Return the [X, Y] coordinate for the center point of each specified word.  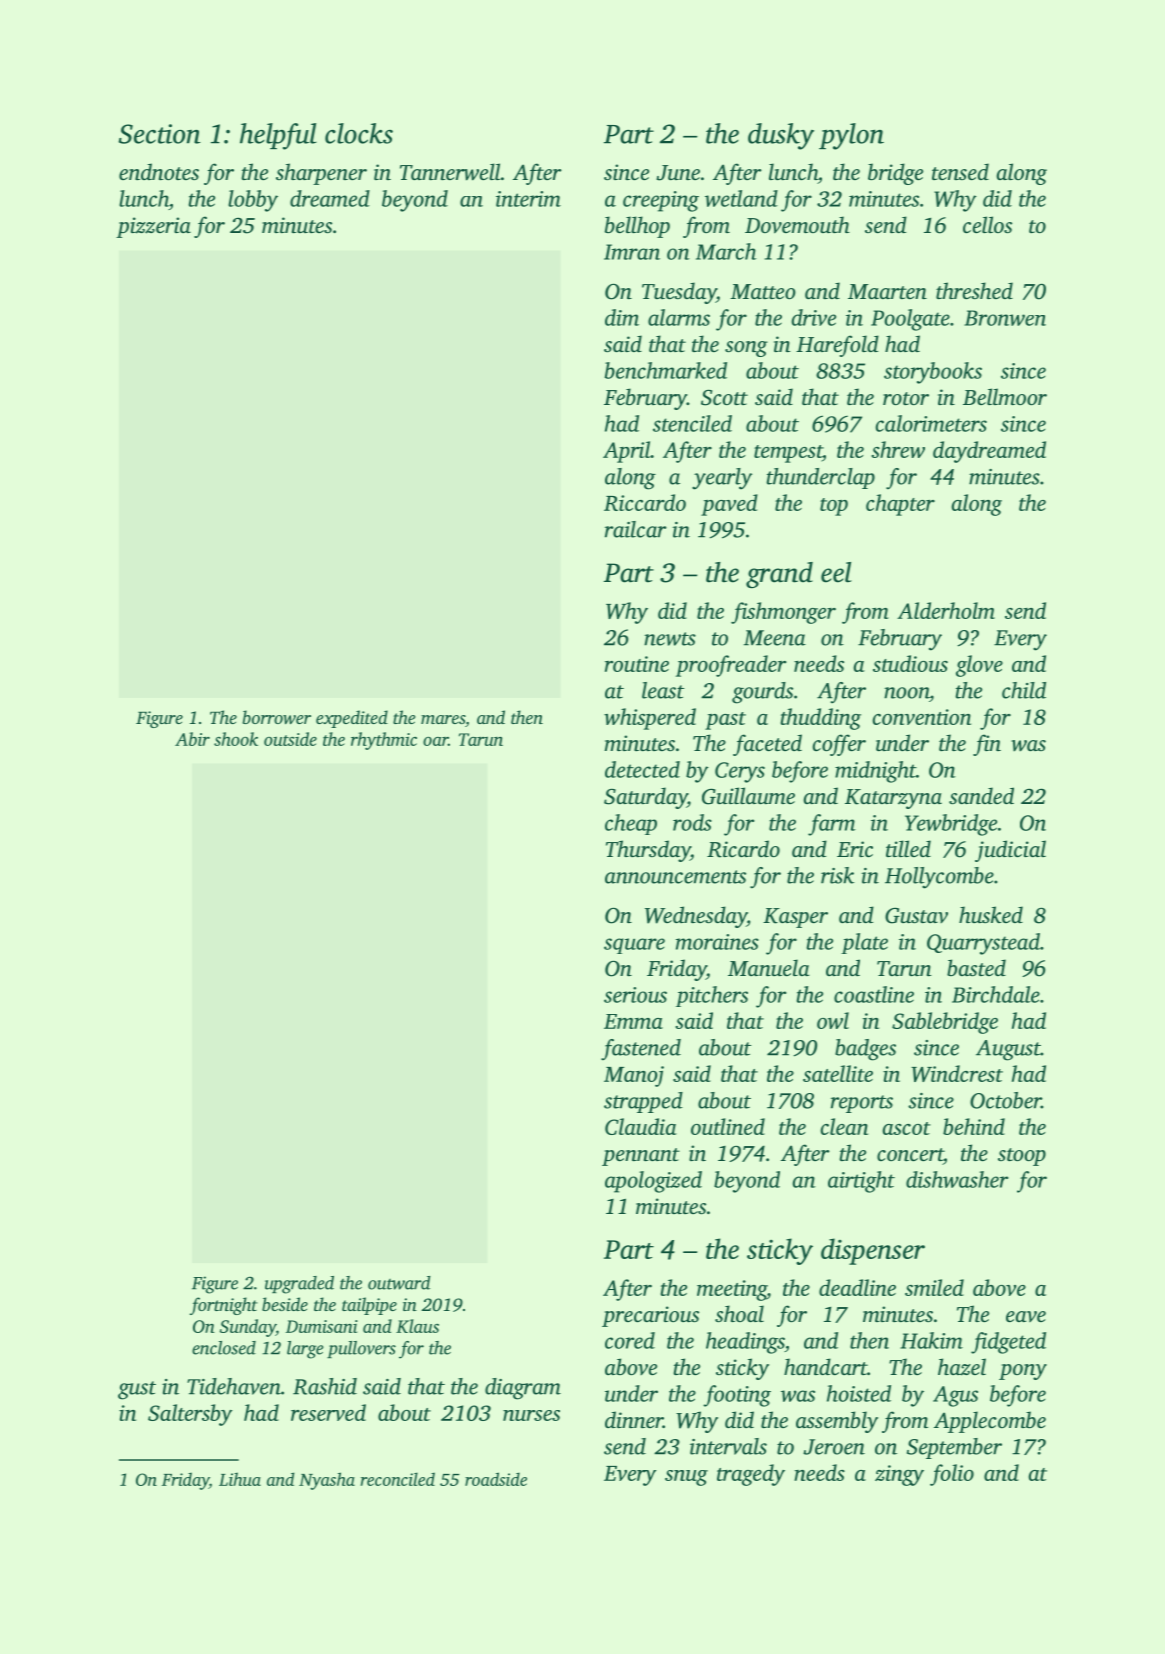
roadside [496, 1479]
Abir [192, 739]
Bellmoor [1005, 396]
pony [1023, 1372]
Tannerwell [450, 172]
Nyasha [327, 1481]
